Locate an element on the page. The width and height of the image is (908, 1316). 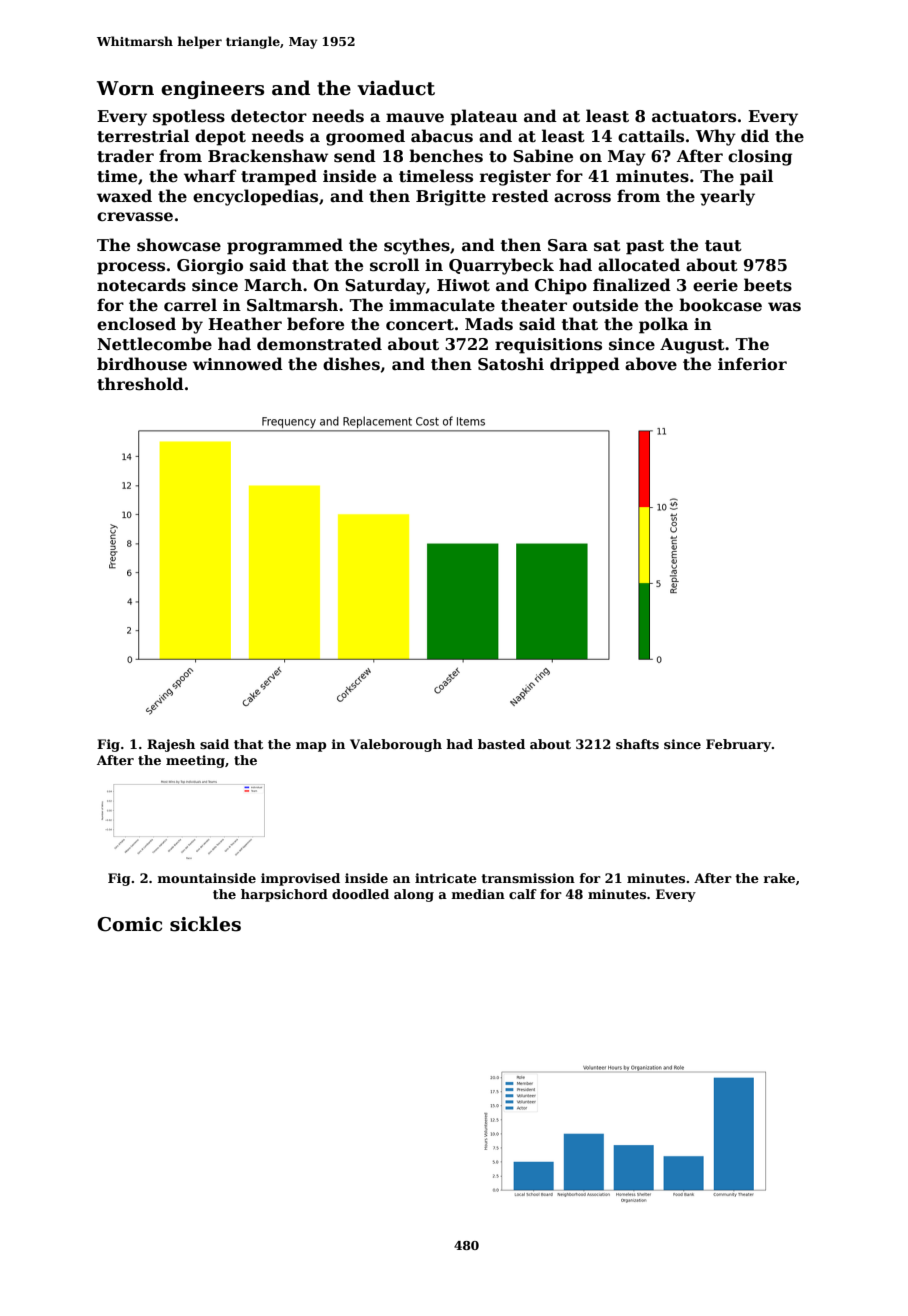
basted is located at coordinates (501, 744).
